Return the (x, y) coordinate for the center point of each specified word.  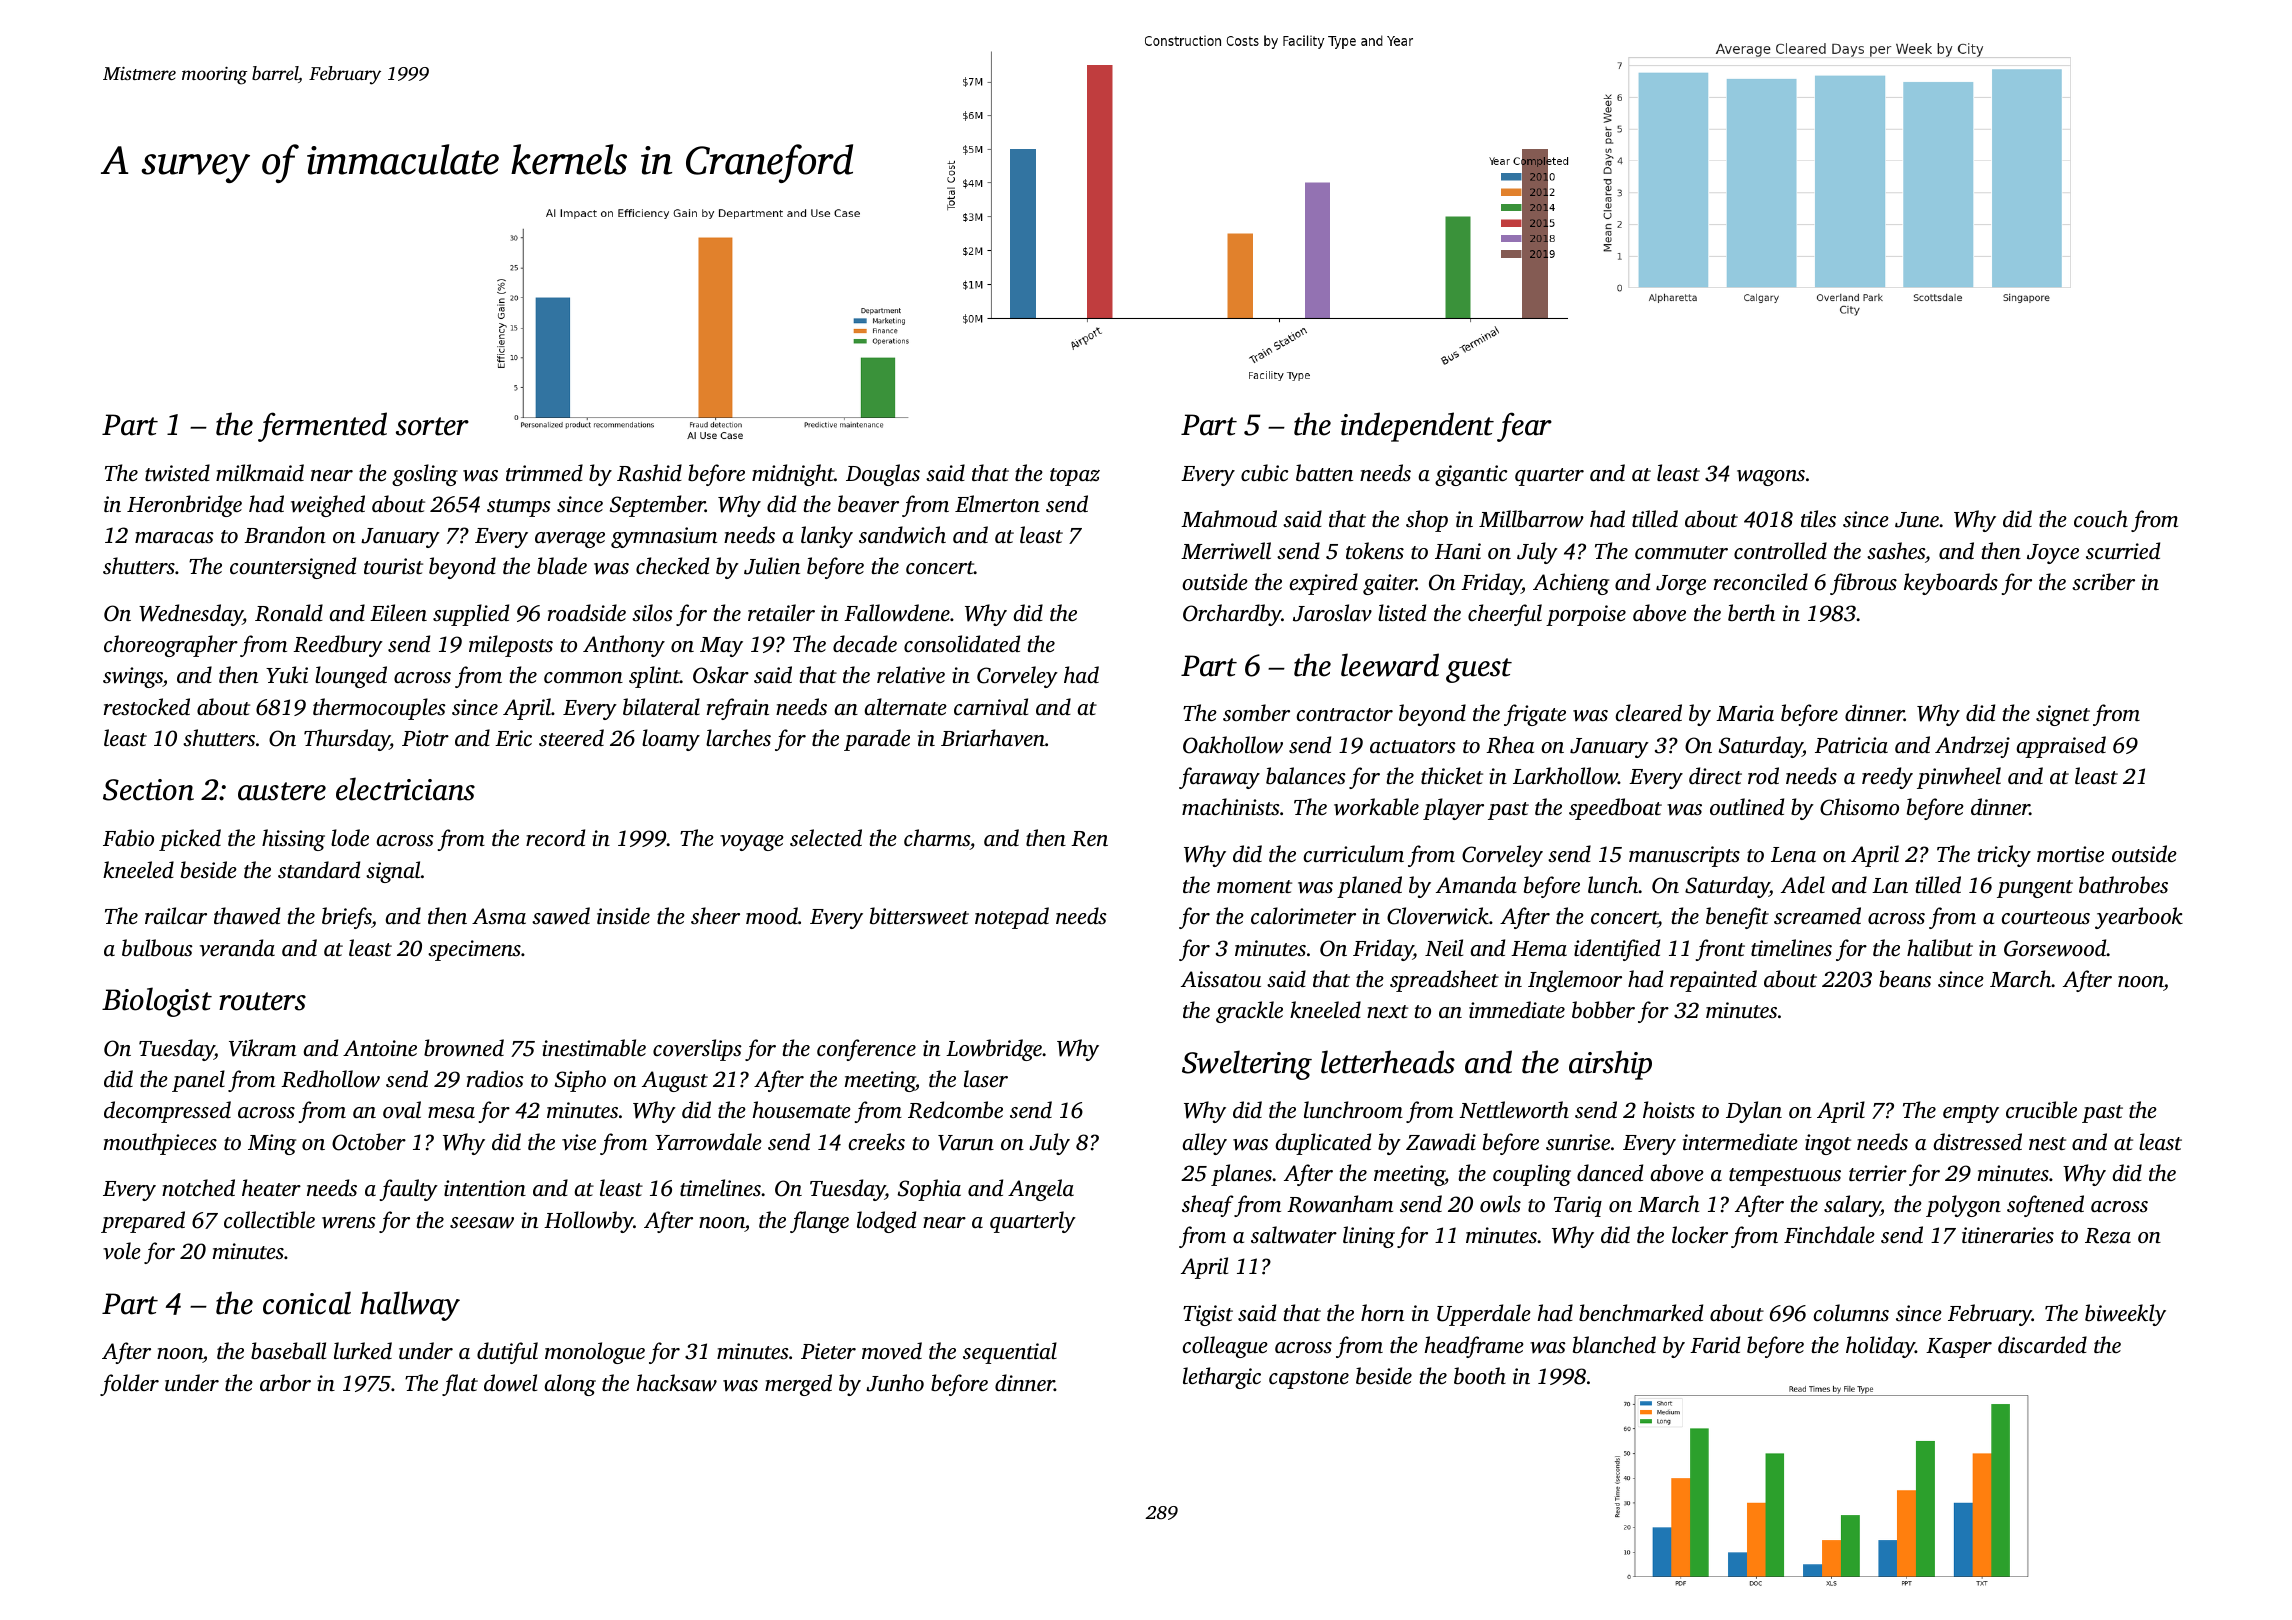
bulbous (157, 947)
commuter (1681, 552)
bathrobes (2123, 884)
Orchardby (1232, 615)
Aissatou (1221, 979)
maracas (174, 537)
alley (1205, 1144)
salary (1852, 1206)
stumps (519, 508)
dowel (510, 1383)
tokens (1375, 550)
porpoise (1586, 615)
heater (271, 1187)
